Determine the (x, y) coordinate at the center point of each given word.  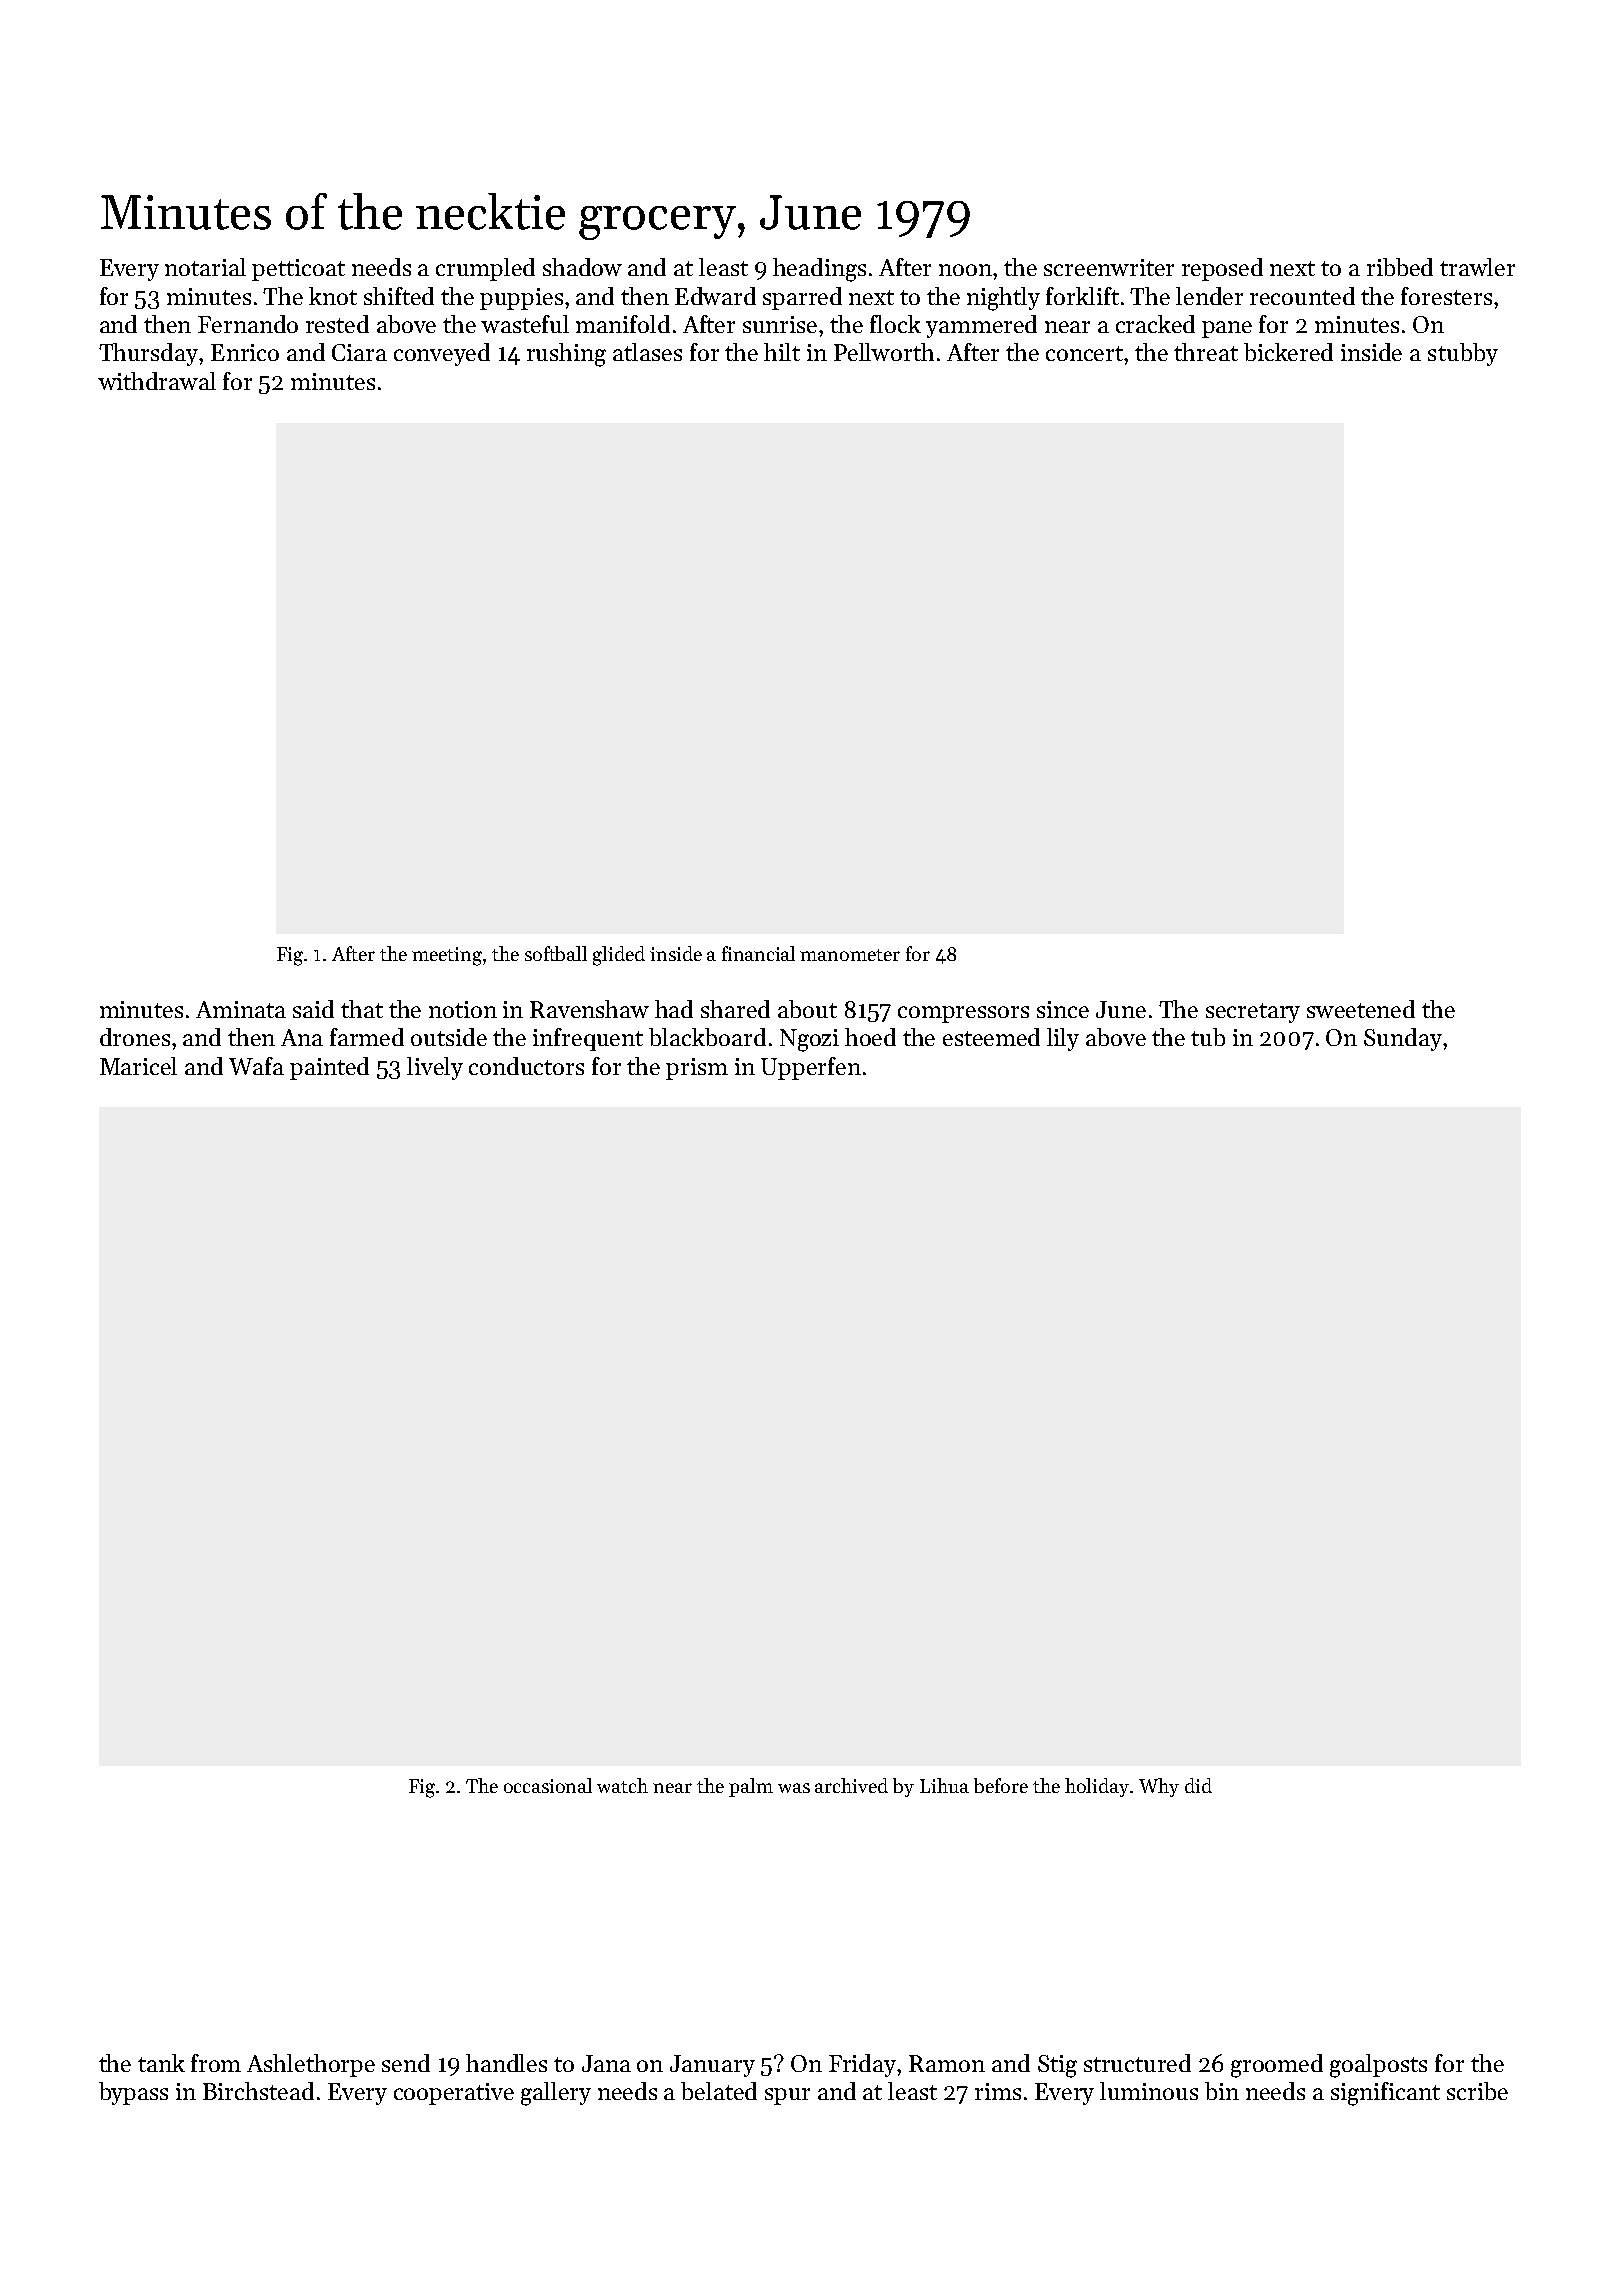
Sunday (1403, 1039)
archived (851, 1785)
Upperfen (811, 1068)
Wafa (256, 1066)
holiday (1097, 1787)
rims (998, 2091)
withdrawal (157, 381)
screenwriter (1109, 267)
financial (758, 953)
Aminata (241, 1009)
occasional (548, 1785)
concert (1084, 353)
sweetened (1361, 1009)
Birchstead (258, 2091)
